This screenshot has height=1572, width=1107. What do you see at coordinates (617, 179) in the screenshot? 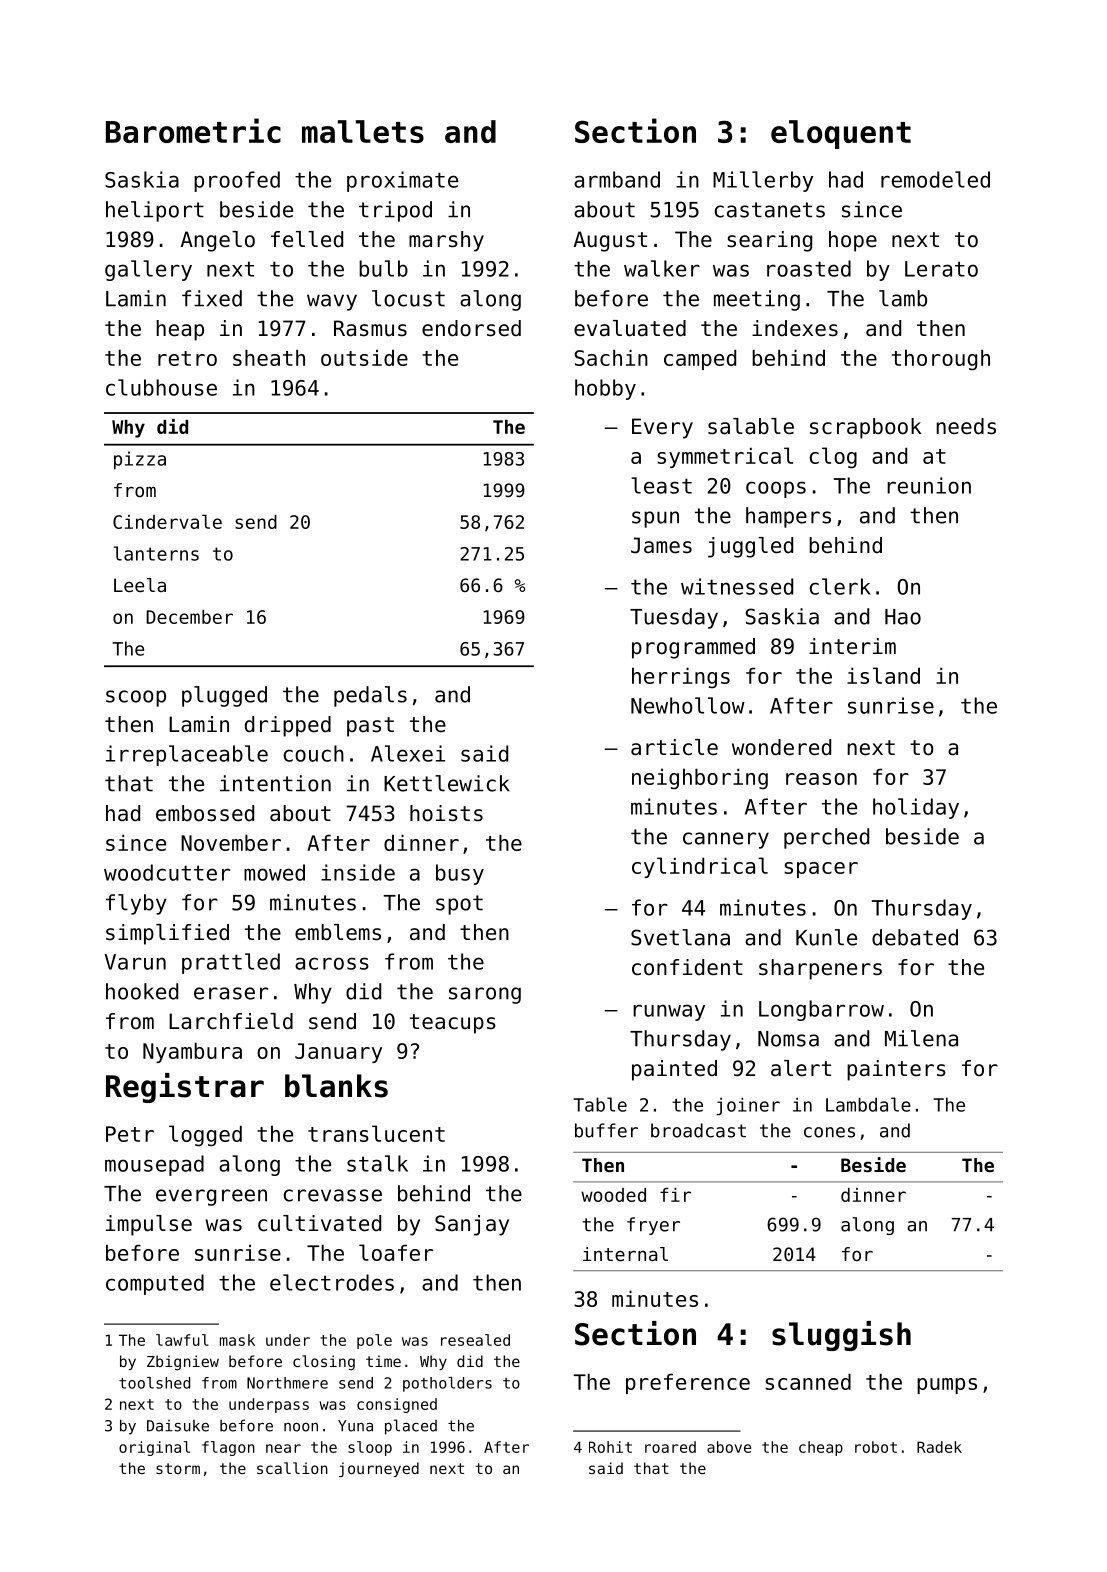
I see `armband` at bounding box center [617, 179].
